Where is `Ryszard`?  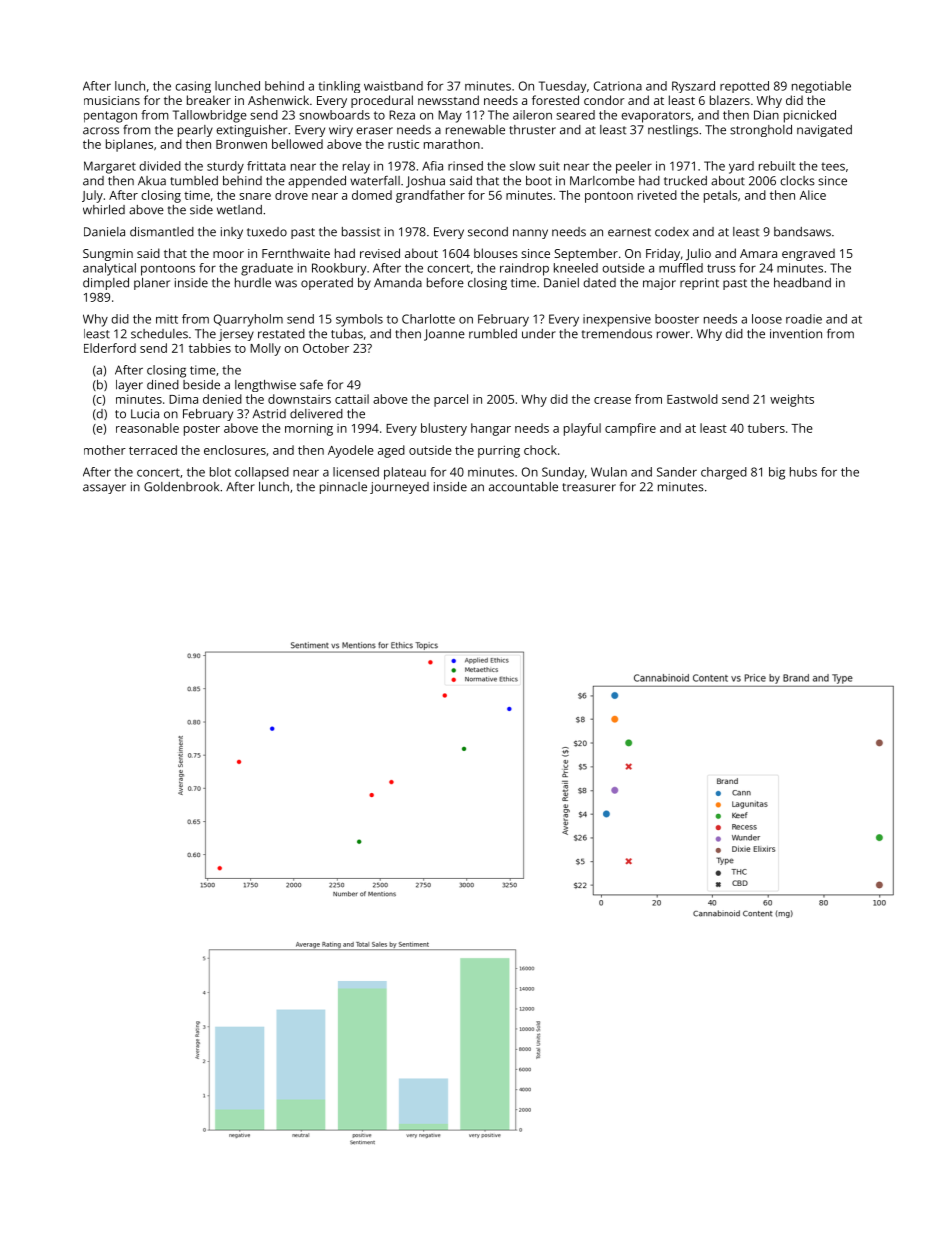
Ryszard is located at coordinates (693, 87).
